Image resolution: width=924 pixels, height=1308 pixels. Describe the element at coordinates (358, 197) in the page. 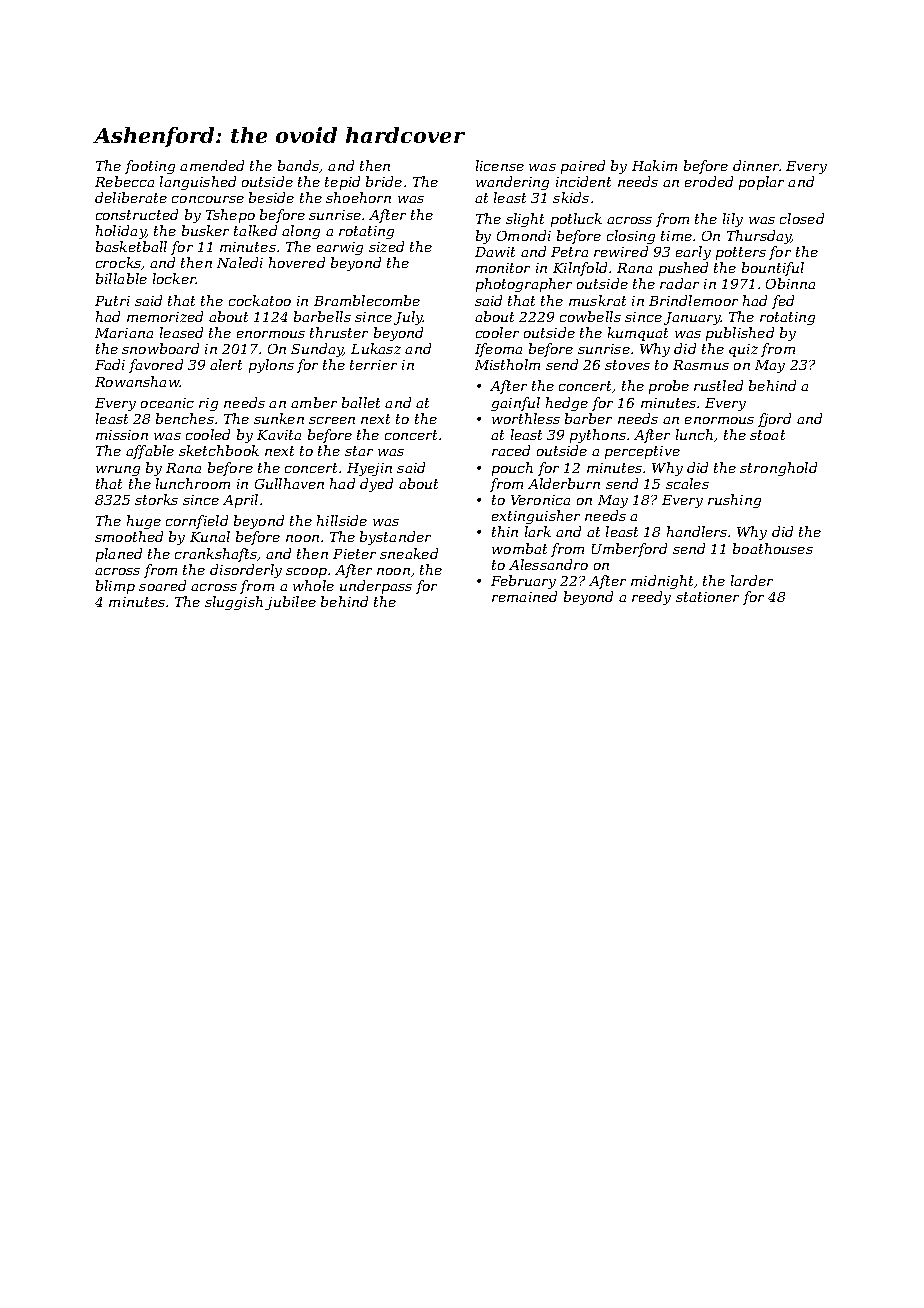

I see `shoehorn` at that location.
